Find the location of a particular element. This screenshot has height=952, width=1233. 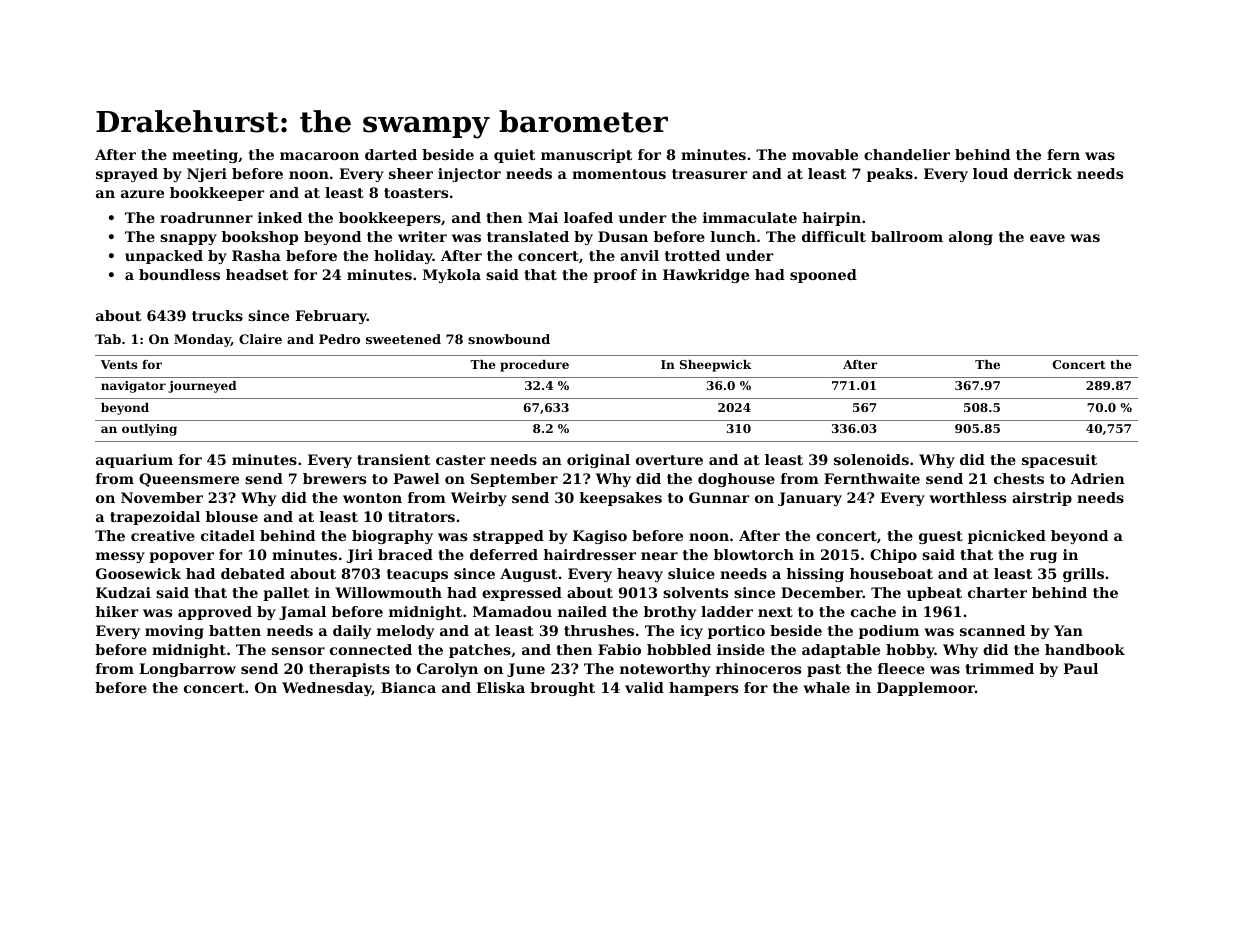

grills is located at coordinates (1083, 575).
